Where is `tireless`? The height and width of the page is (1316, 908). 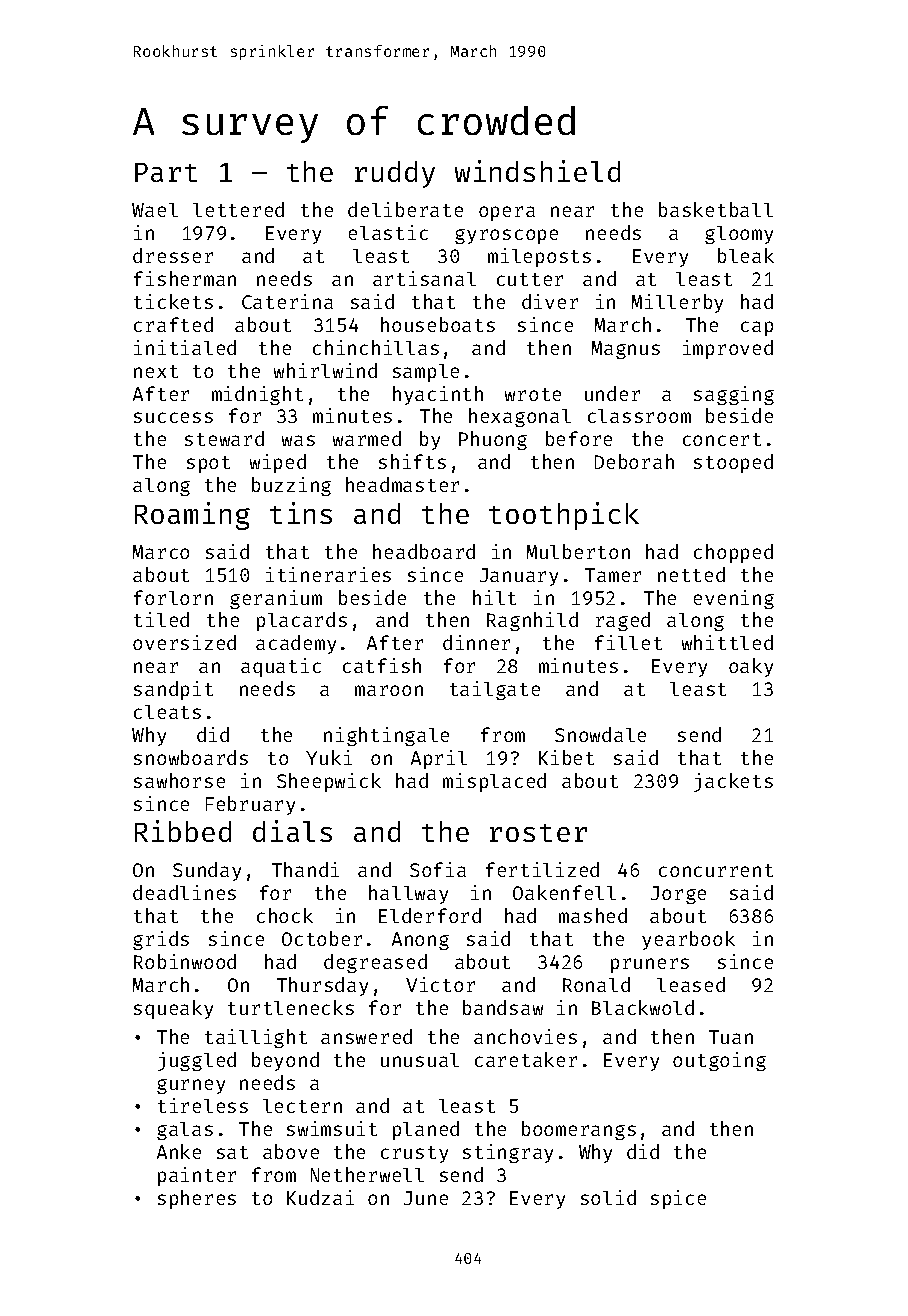 tireless is located at coordinates (203, 1105).
